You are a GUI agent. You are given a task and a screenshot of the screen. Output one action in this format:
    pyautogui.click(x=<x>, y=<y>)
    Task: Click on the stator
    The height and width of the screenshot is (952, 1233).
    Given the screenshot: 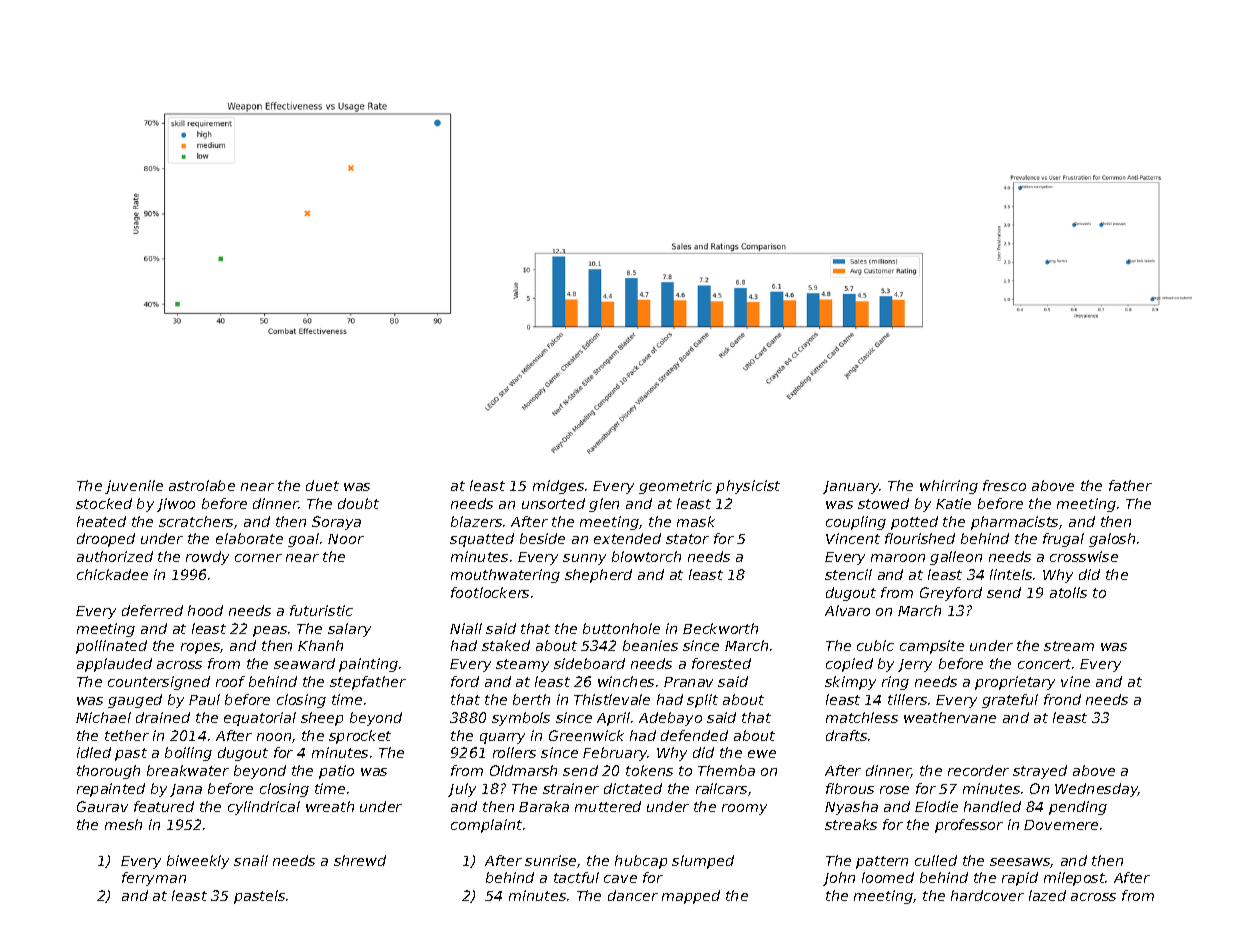 What is the action you would take?
    pyautogui.click(x=687, y=539)
